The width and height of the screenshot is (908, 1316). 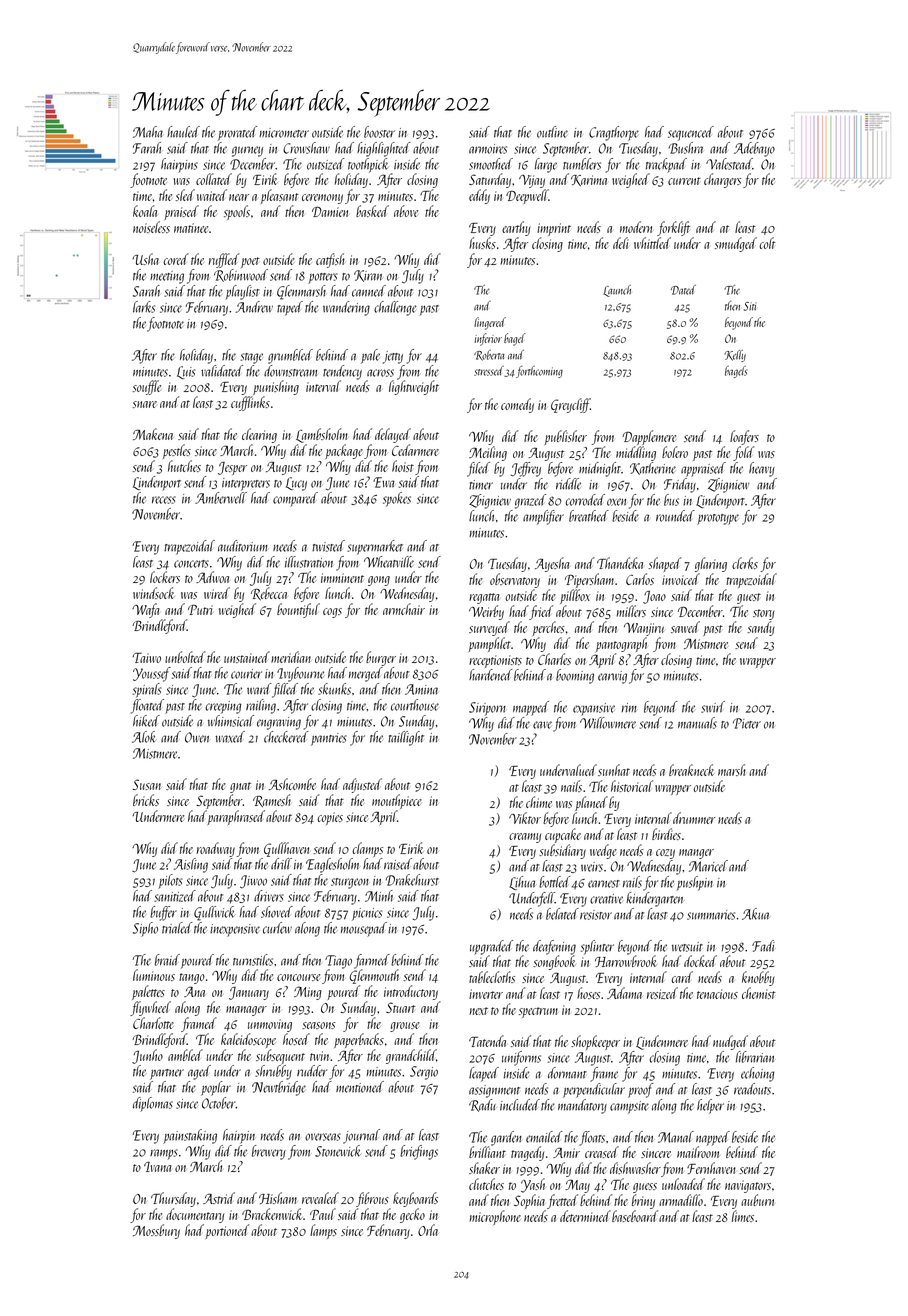 I want to click on downstream, so click(x=290, y=371).
